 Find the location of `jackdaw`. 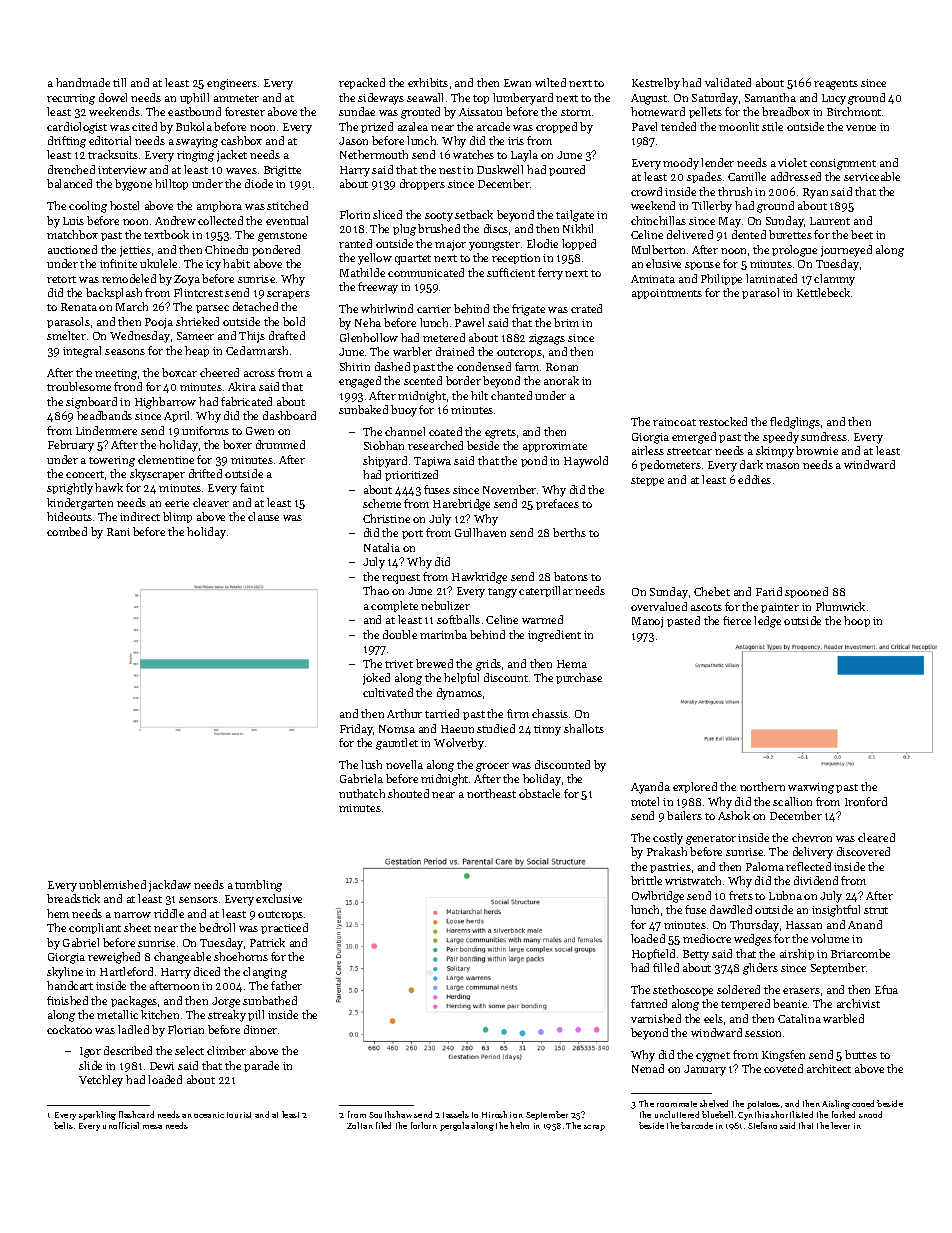

jackdaw is located at coordinates (170, 886).
